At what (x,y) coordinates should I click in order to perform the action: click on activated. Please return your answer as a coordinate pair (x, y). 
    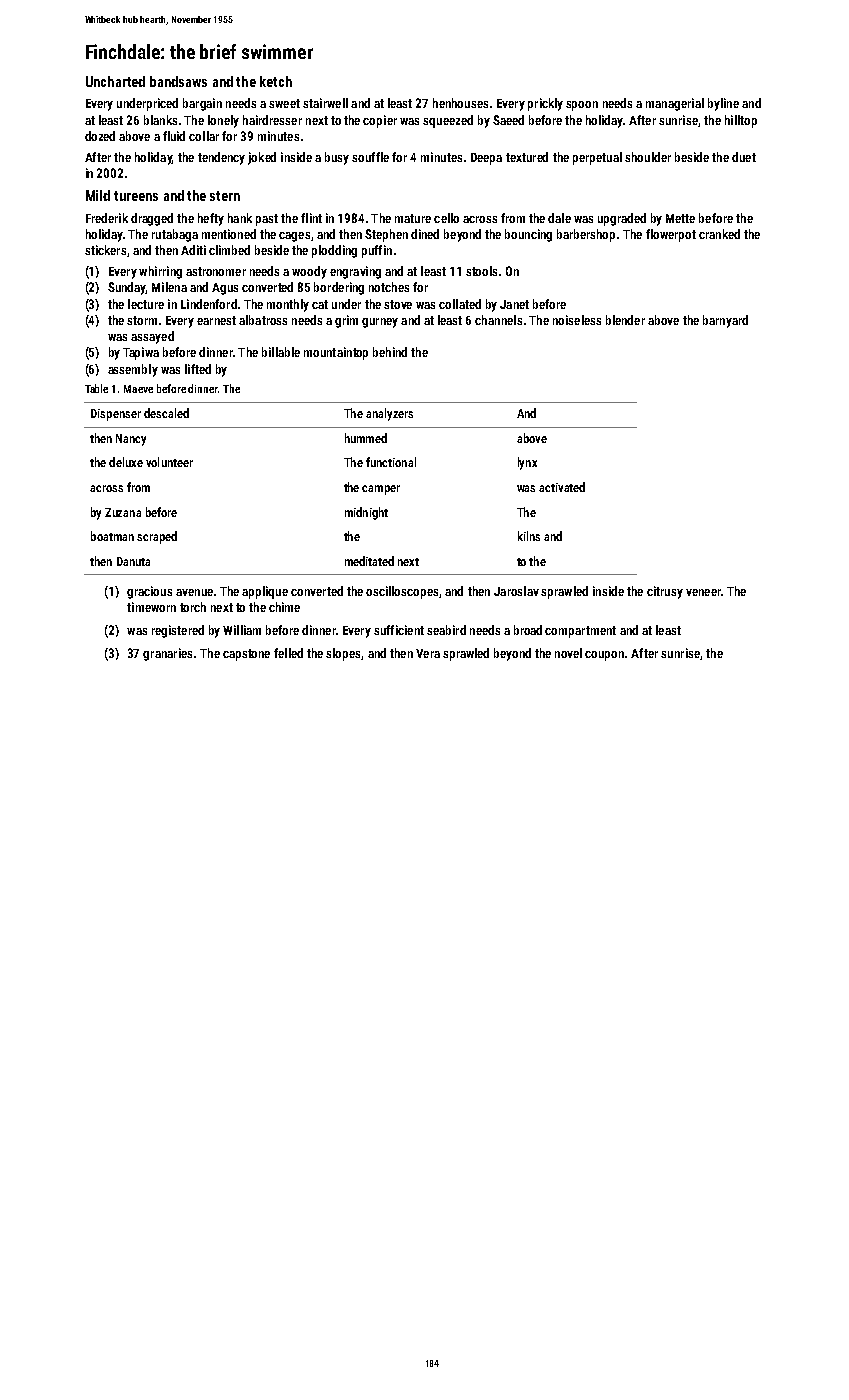
    Looking at the image, I should click on (562, 487).
